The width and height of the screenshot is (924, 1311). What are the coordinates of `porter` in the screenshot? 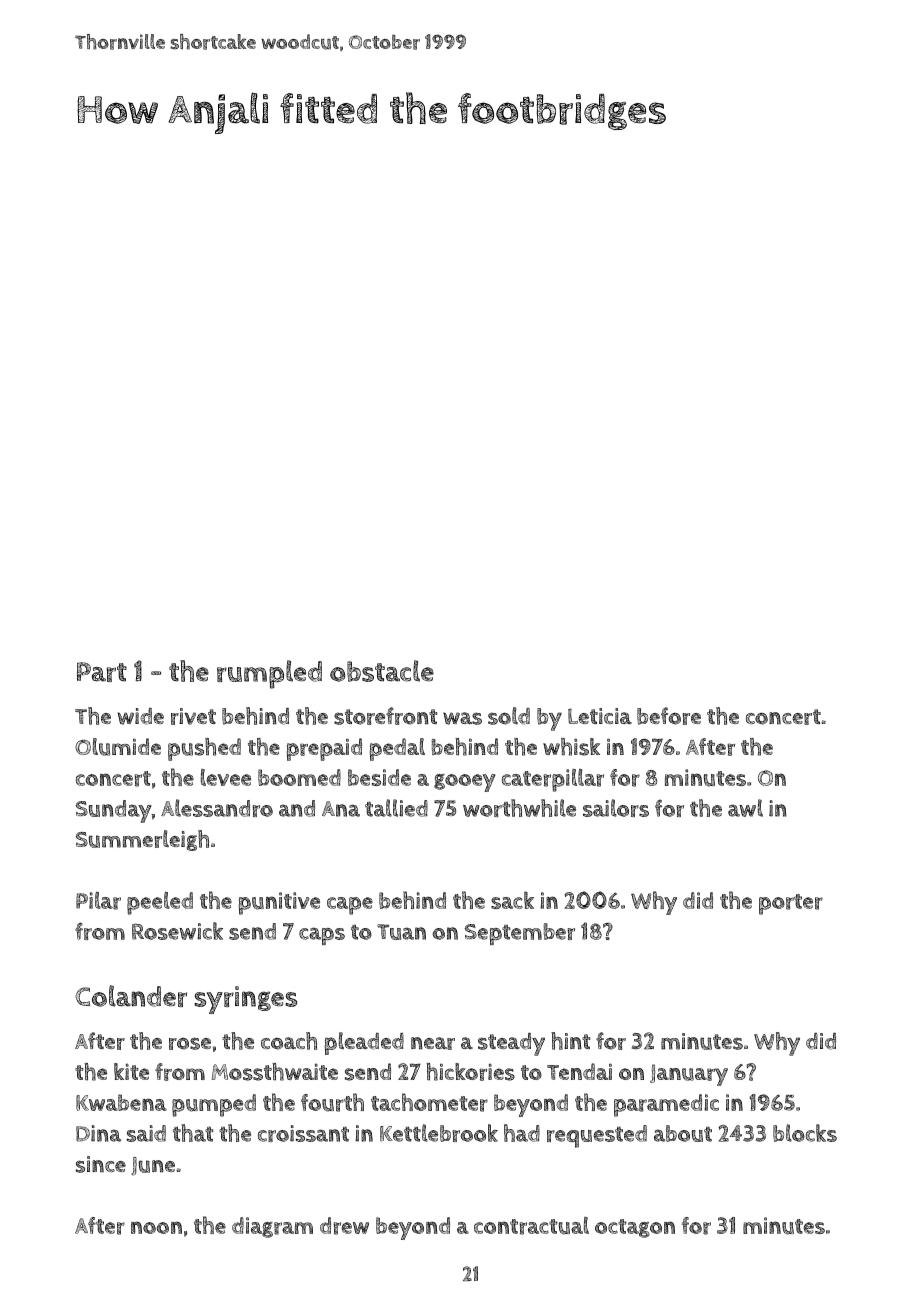 It's located at (791, 904).
